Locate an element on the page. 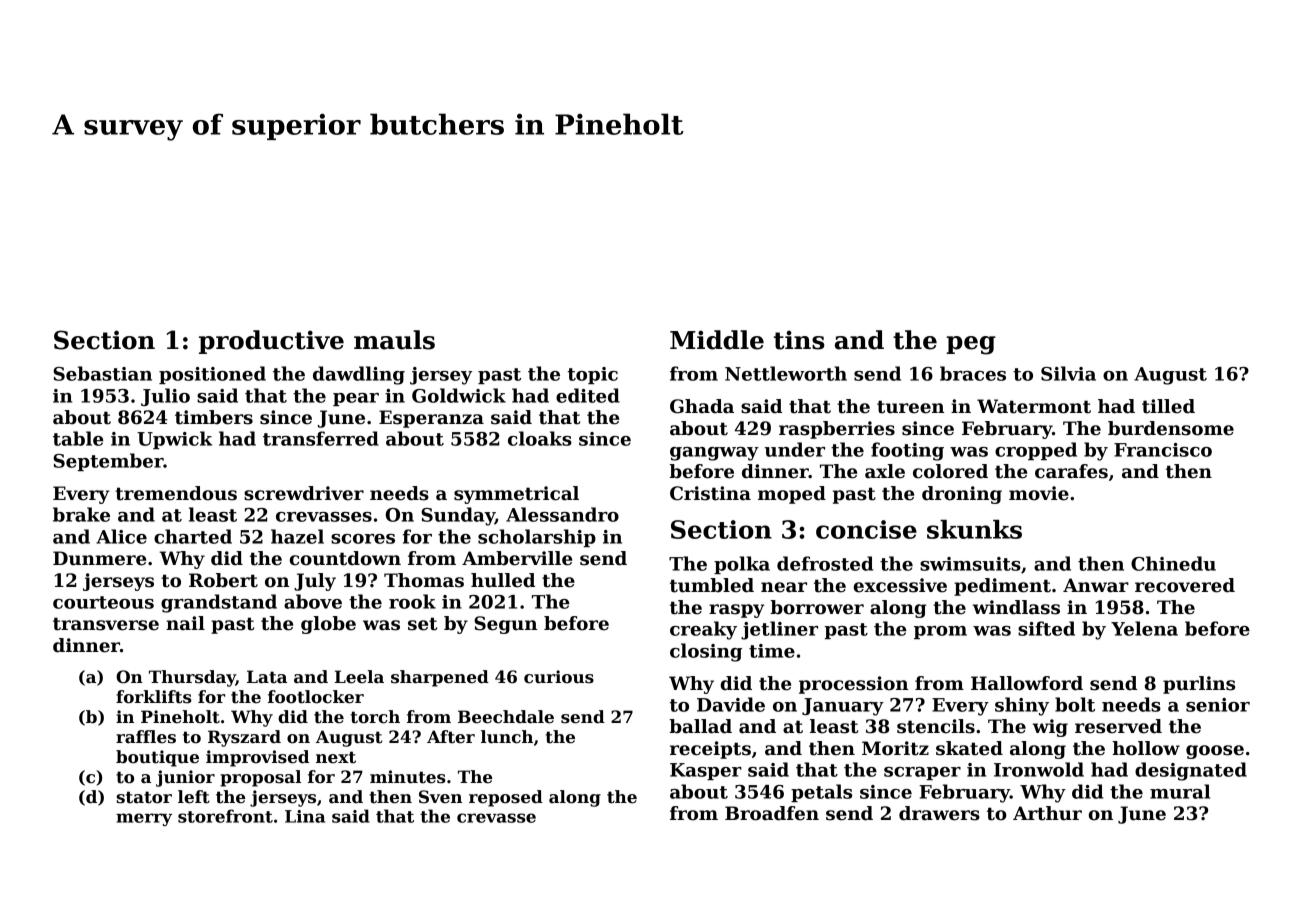 This image has height=924, width=1308. proposal is located at coordinates (260, 778).
